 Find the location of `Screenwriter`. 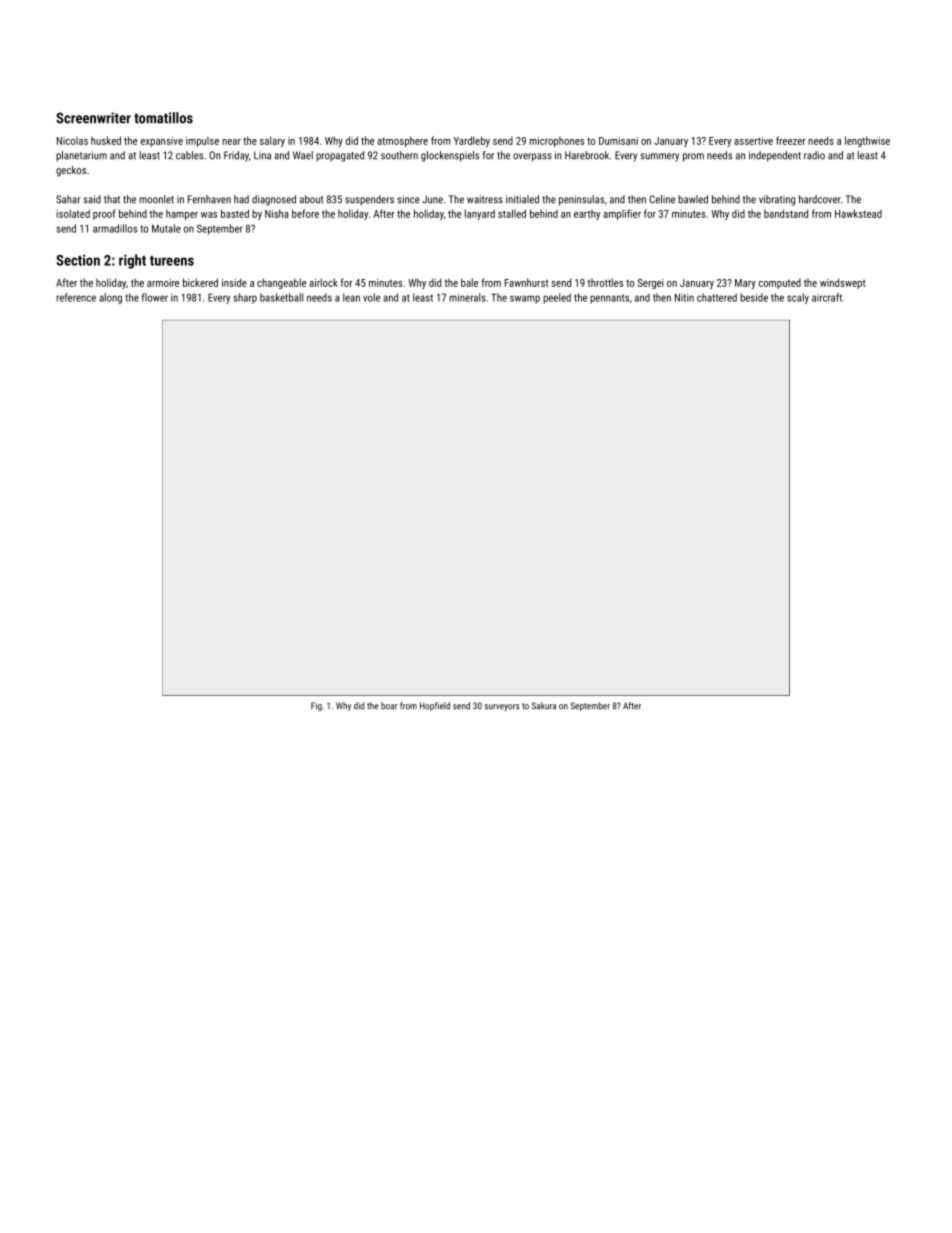

Screenwriter is located at coordinates (93, 118).
